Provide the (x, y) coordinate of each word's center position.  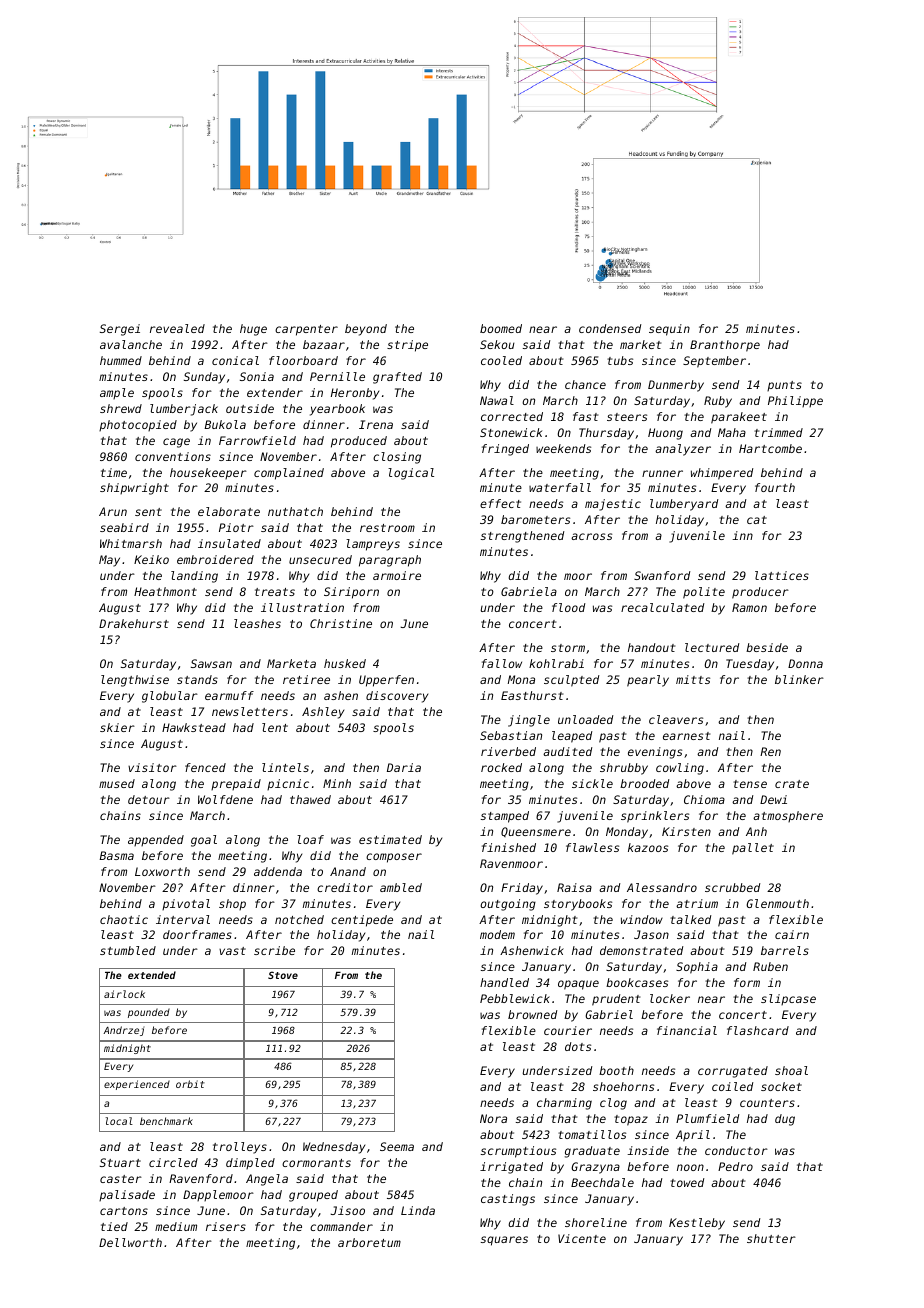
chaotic (124, 919)
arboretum (369, 1242)
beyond (366, 330)
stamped (505, 817)
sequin (669, 330)
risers (226, 1226)
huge (253, 330)
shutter (771, 1238)
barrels (785, 950)
